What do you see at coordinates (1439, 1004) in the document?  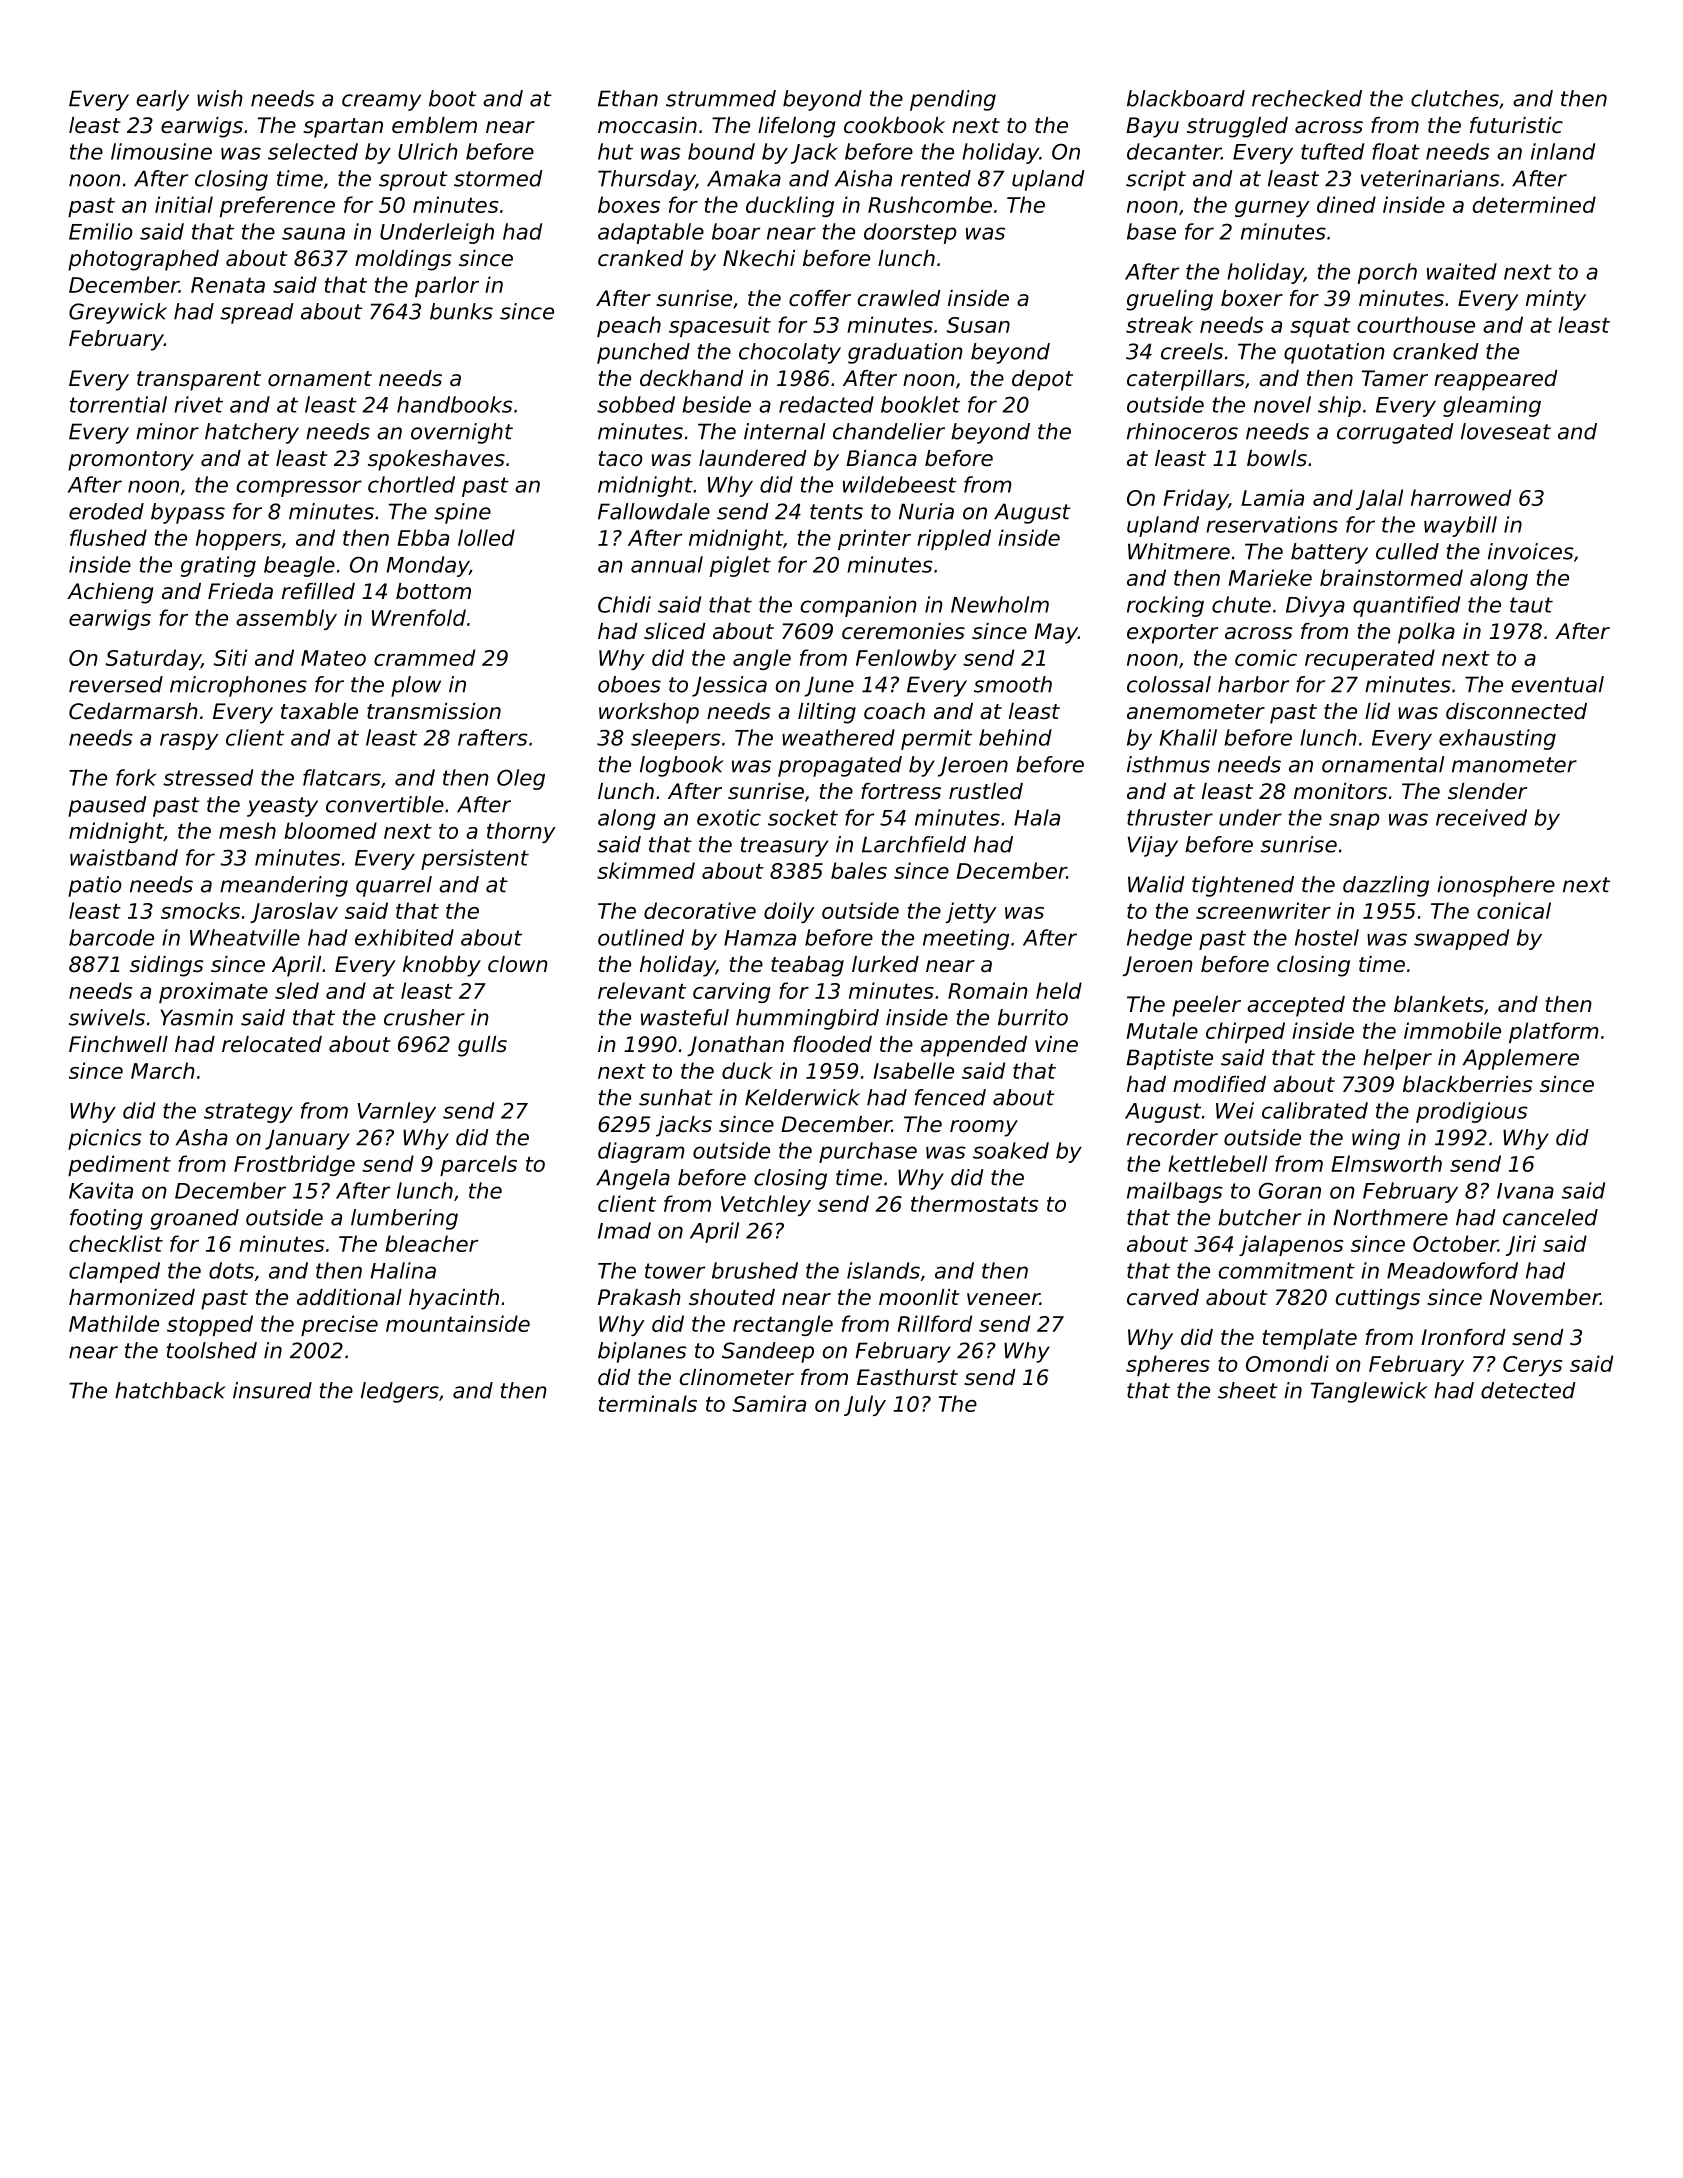 I see `blankets` at bounding box center [1439, 1004].
